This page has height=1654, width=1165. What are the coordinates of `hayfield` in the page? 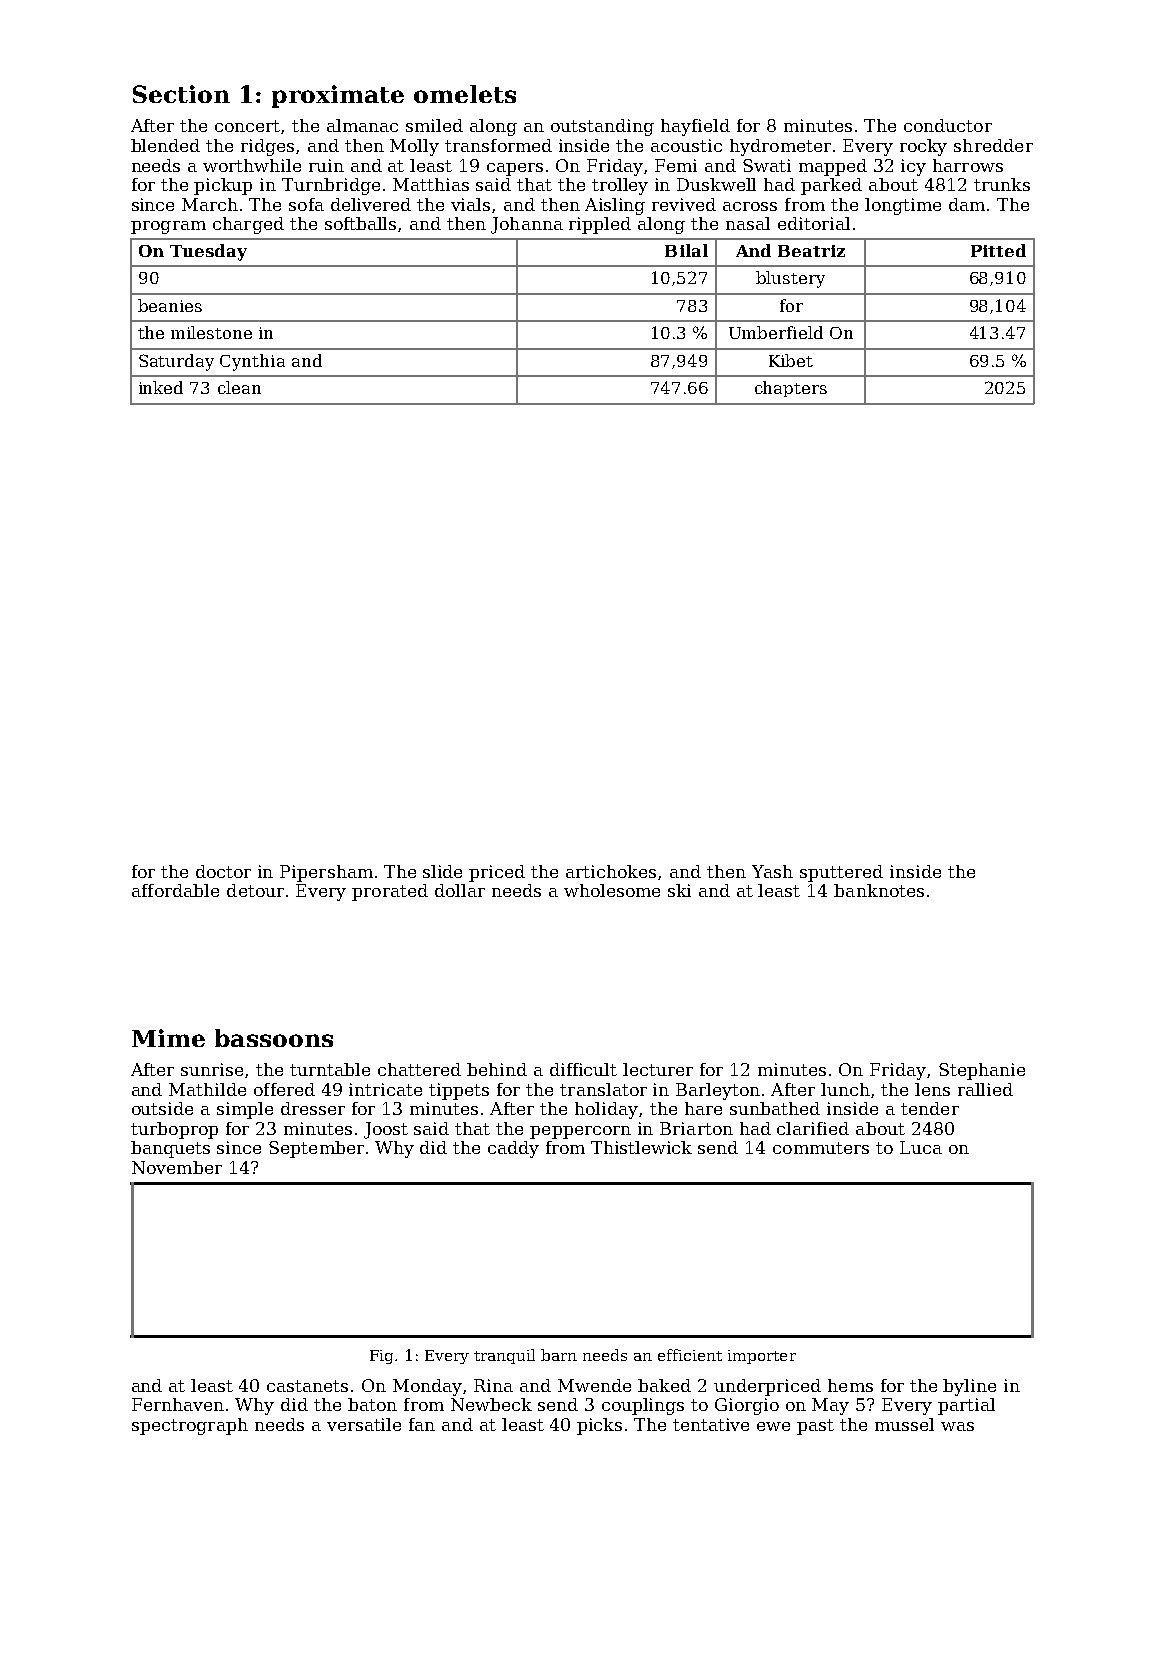 It's located at (695, 127).
